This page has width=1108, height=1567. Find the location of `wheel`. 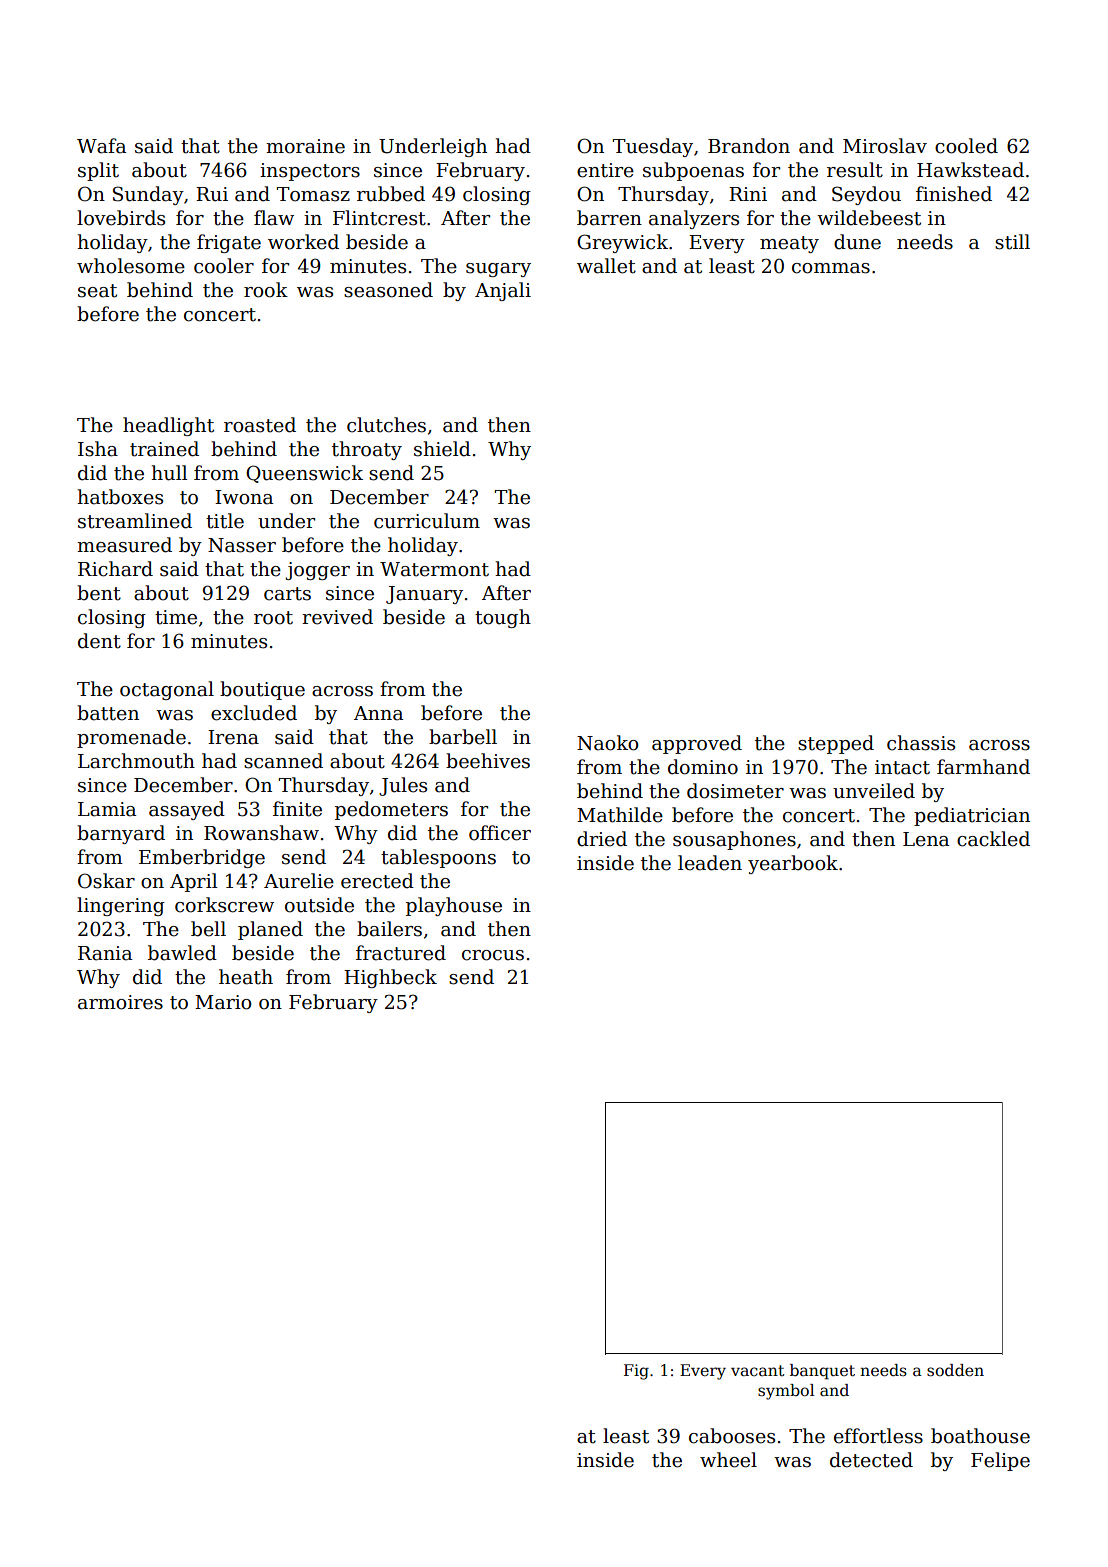

wheel is located at coordinates (728, 1460).
